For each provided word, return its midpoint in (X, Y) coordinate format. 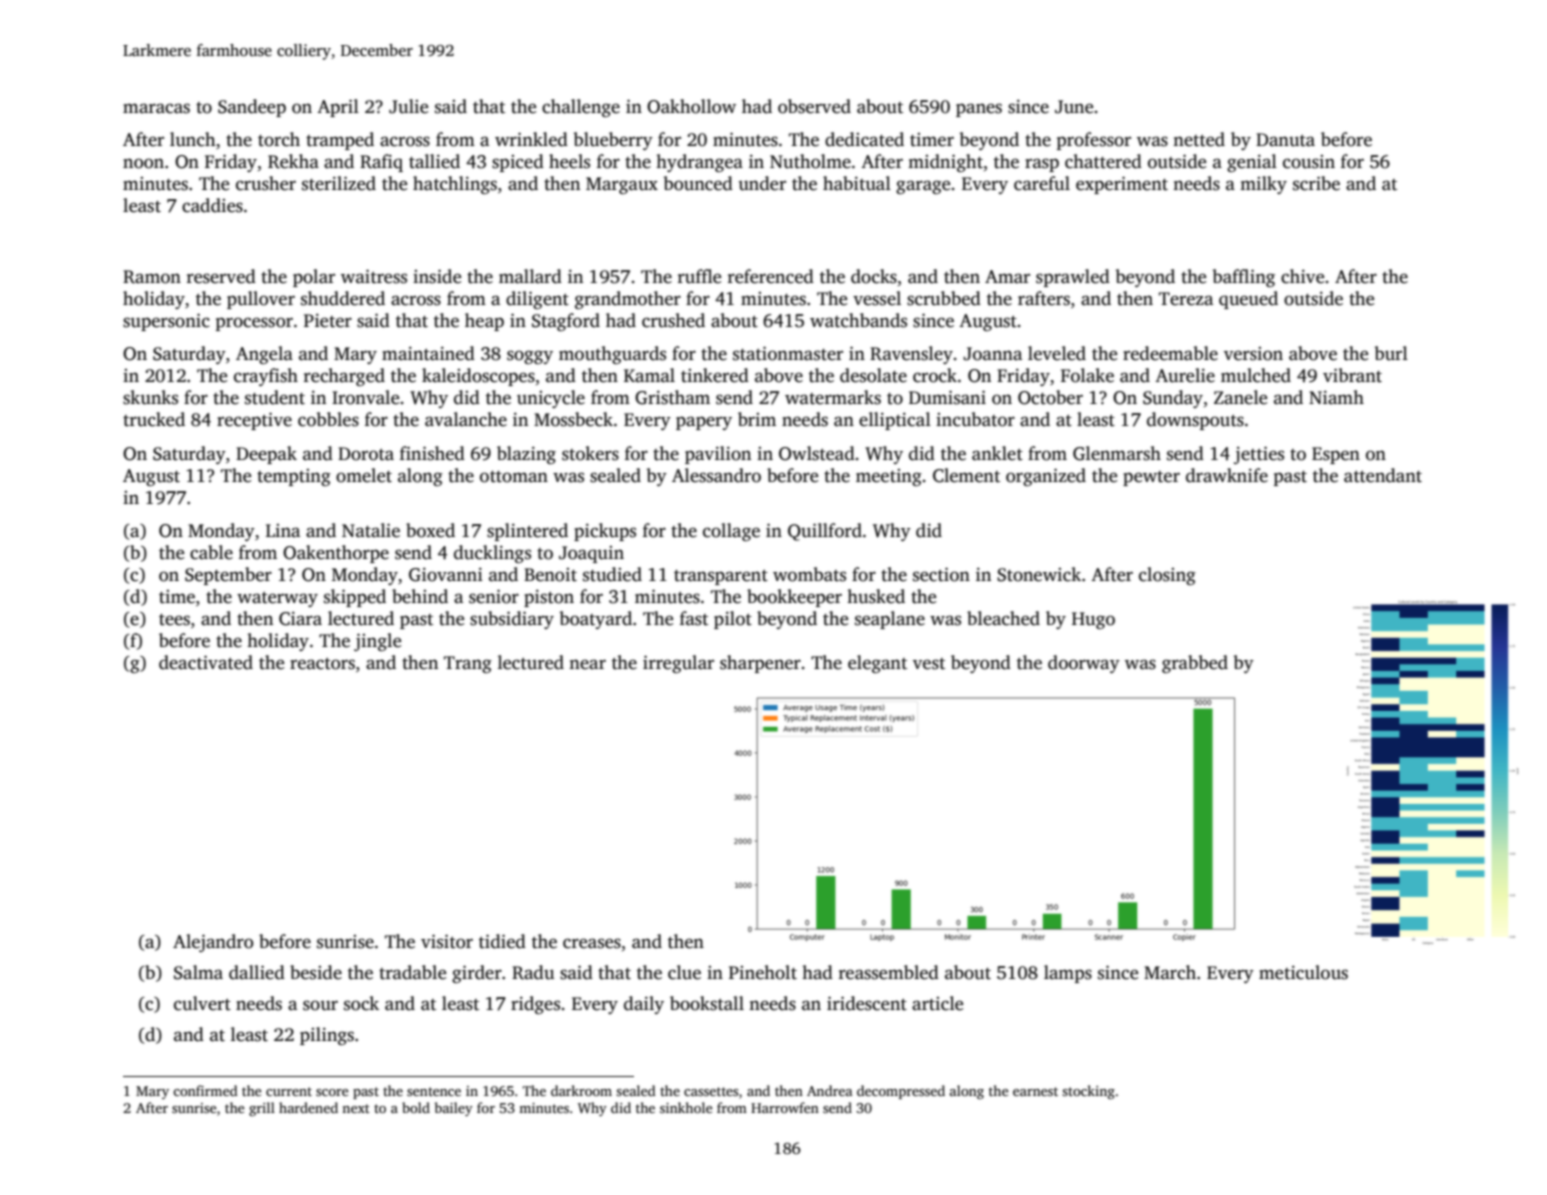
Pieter (328, 321)
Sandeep (252, 108)
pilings (327, 1036)
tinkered (715, 375)
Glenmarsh (1117, 453)
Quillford (825, 532)
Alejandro (213, 943)
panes (979, 110)
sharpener (760, 664)
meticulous (1303, 972)
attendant (1383, 475)
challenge (581, 108)
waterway (277, 599)
